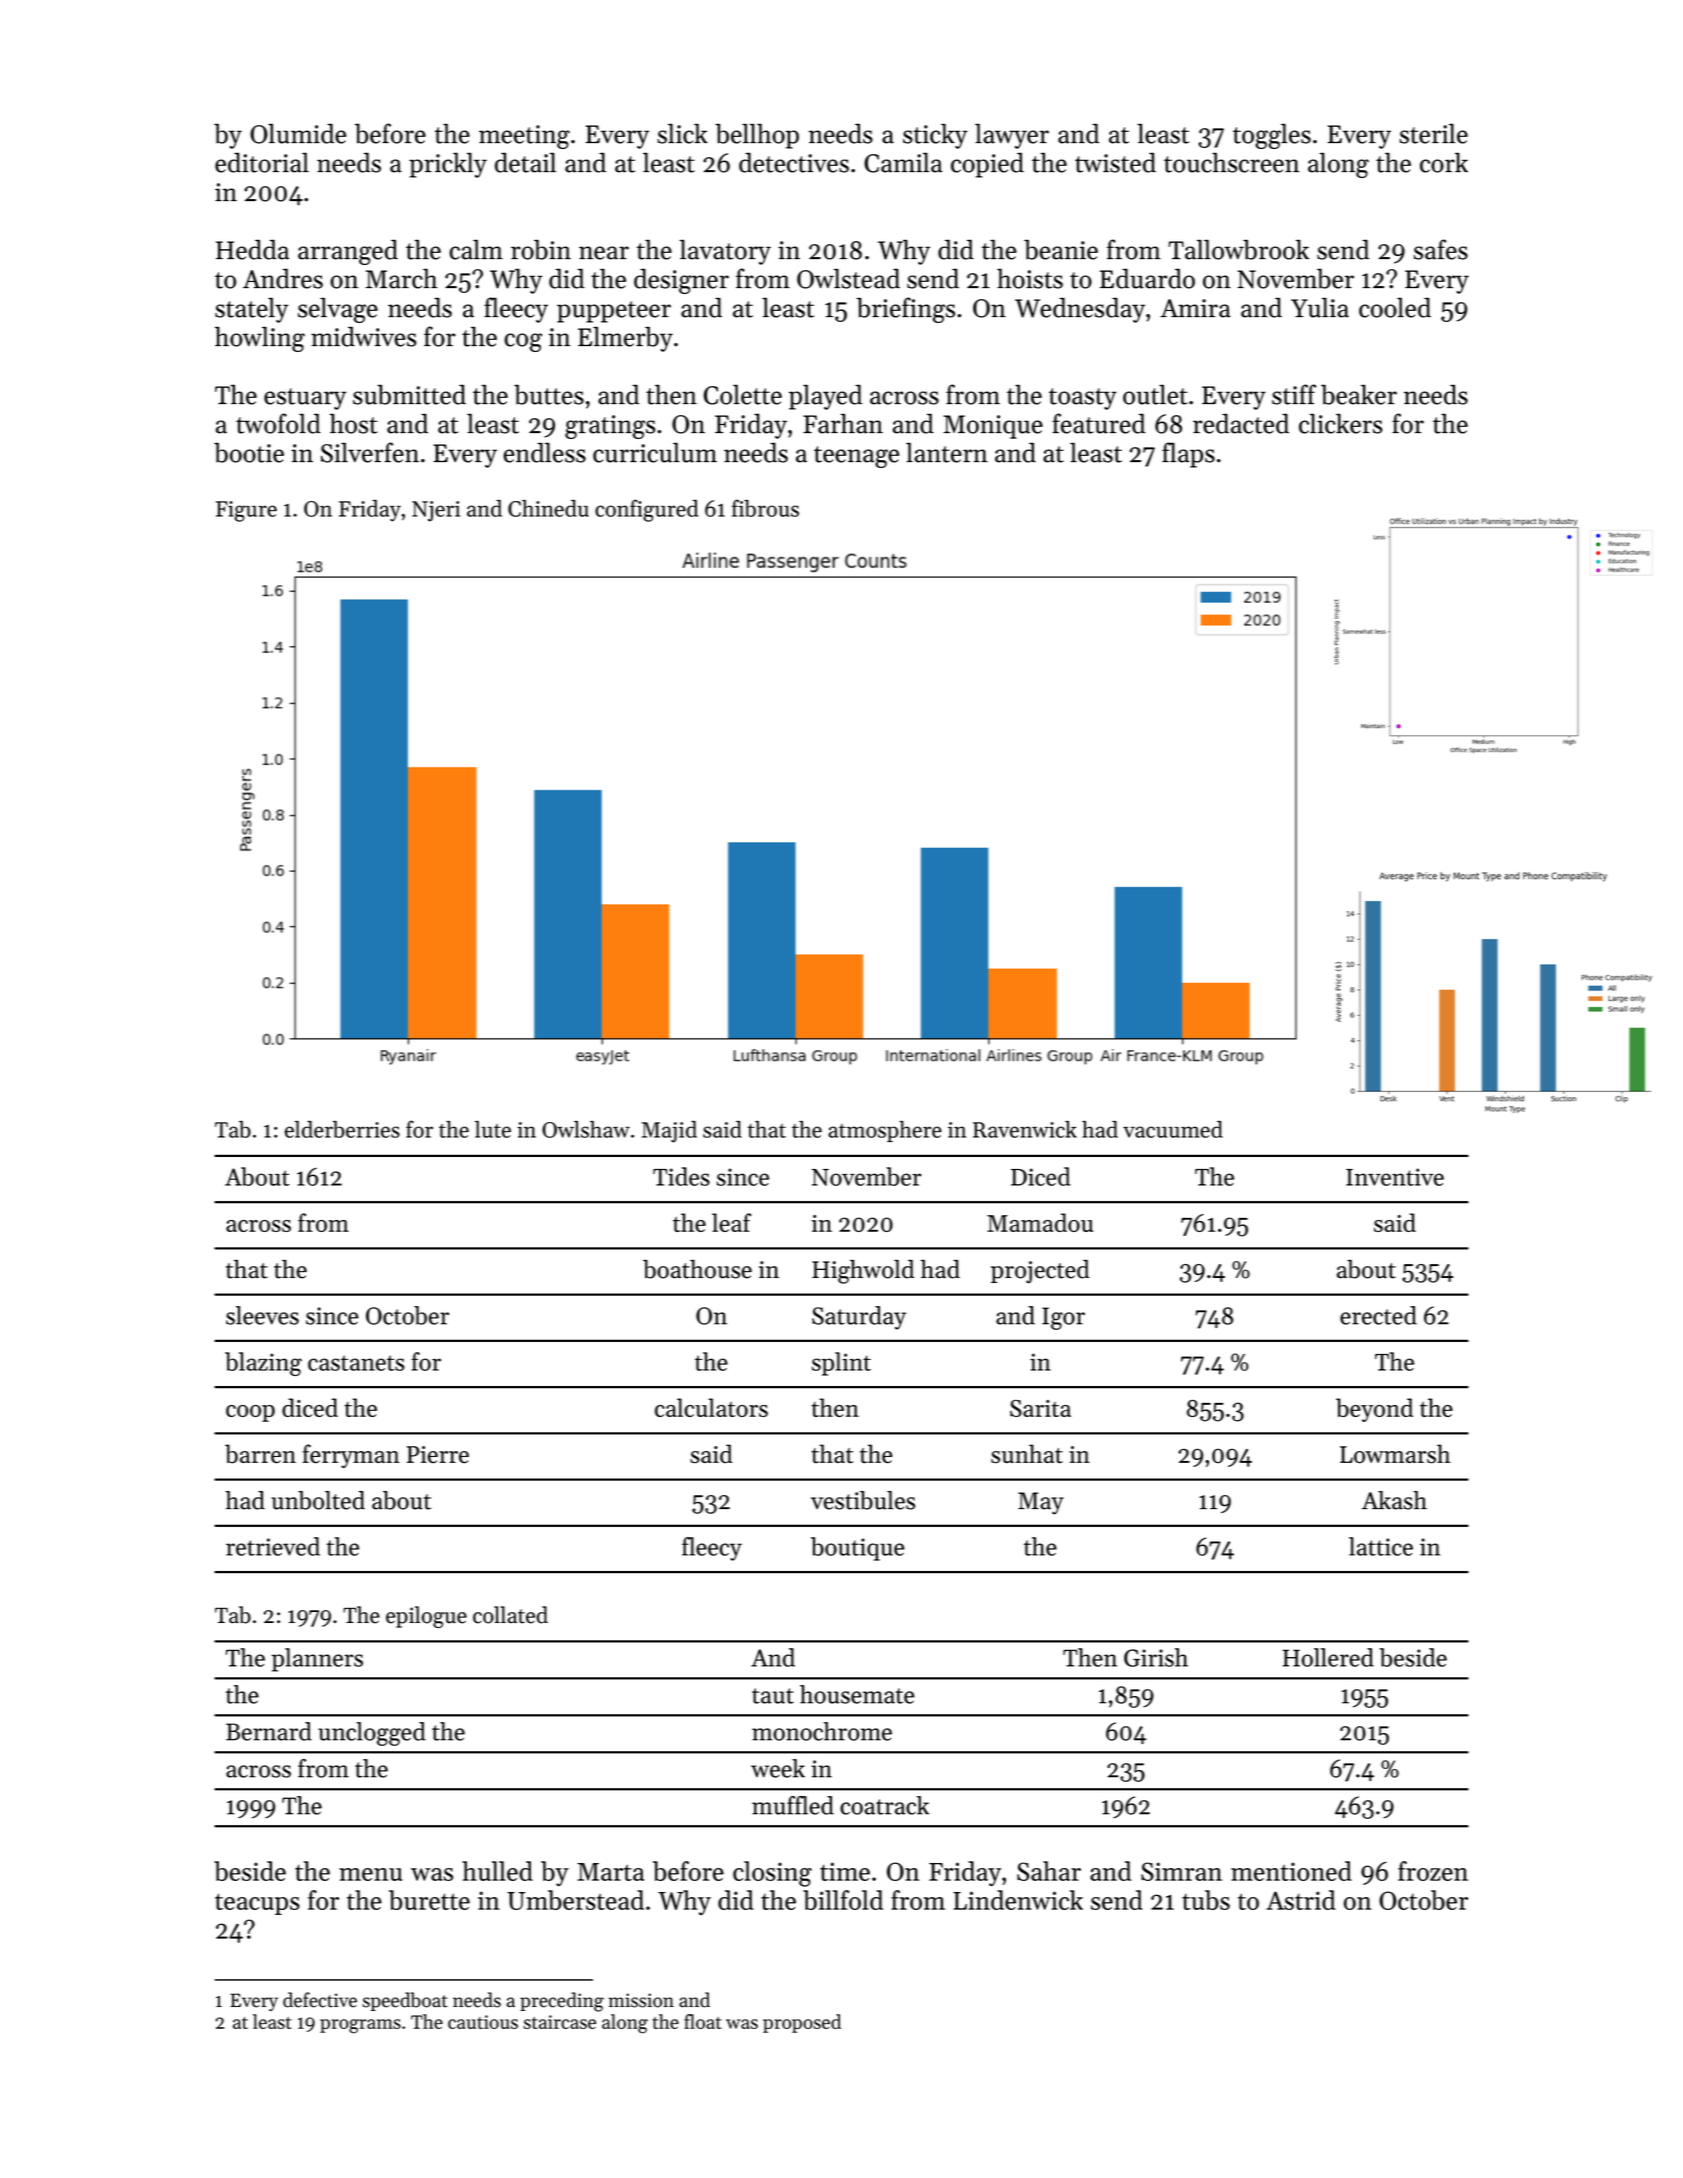  What do you see at coordinates (562, 2002) in the screenshot?
I see `preceding` at bounding box center [562, 2002].
